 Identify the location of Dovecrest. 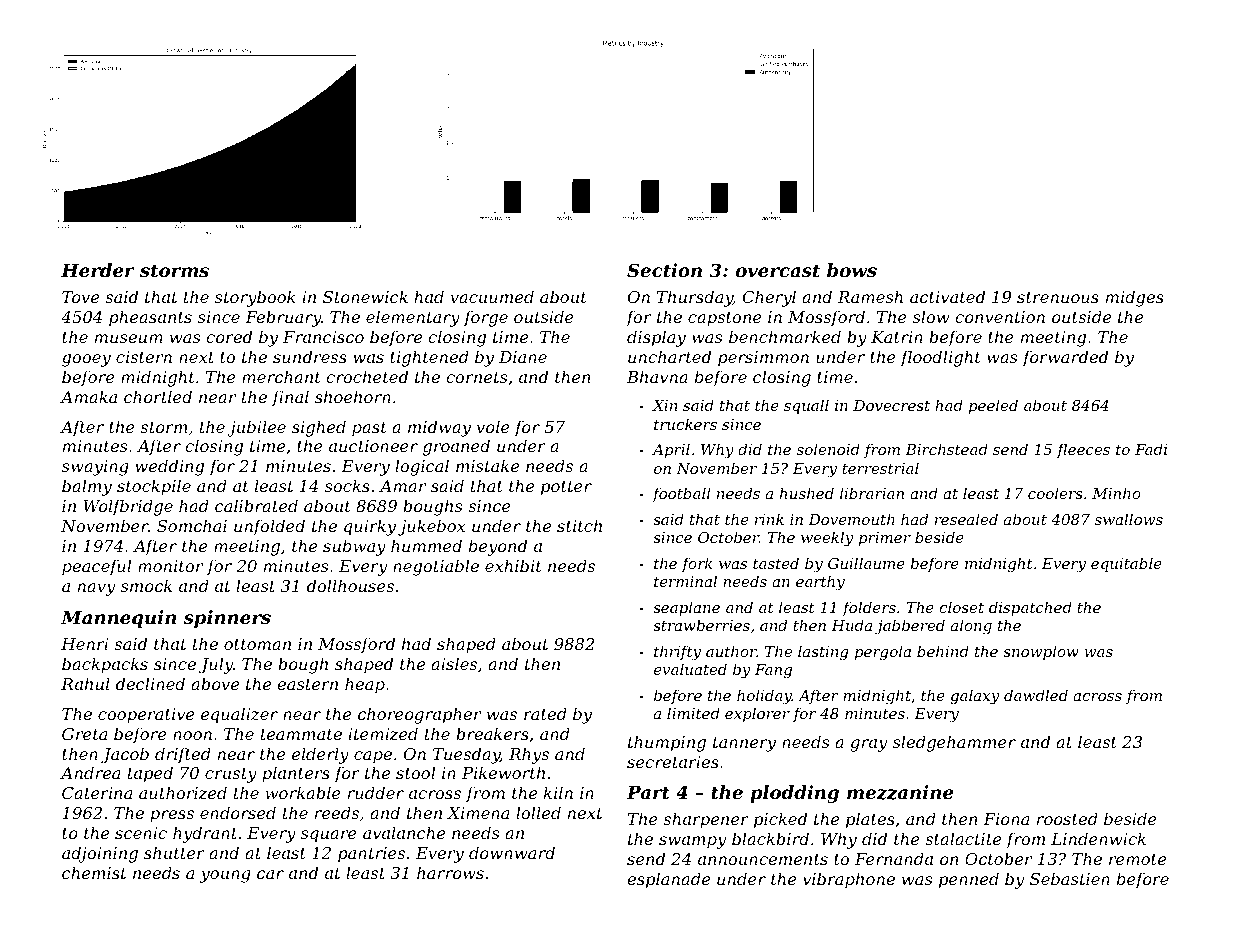
(891, 405).
